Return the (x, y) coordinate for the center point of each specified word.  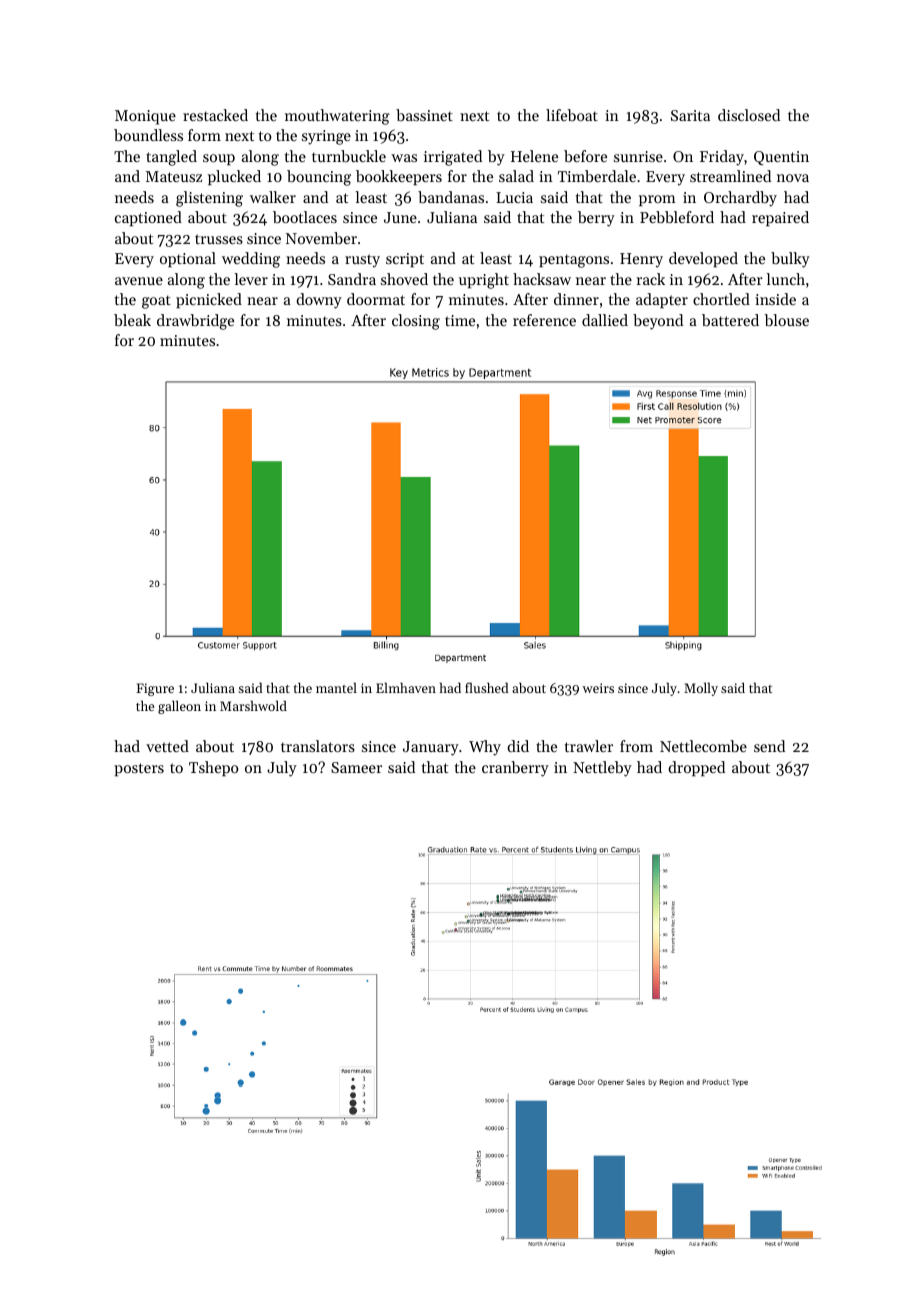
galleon (179, 707)
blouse (786, 320)
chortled (721, 299)
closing (416, 322)
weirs (598, 688)
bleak (132, 320)
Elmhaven (406, 687)
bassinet (424, 115)
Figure (155, 689)
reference (544, 320)
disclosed (749, 115)
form (204, 135)
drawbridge (195, 322)
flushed (486, 687)
